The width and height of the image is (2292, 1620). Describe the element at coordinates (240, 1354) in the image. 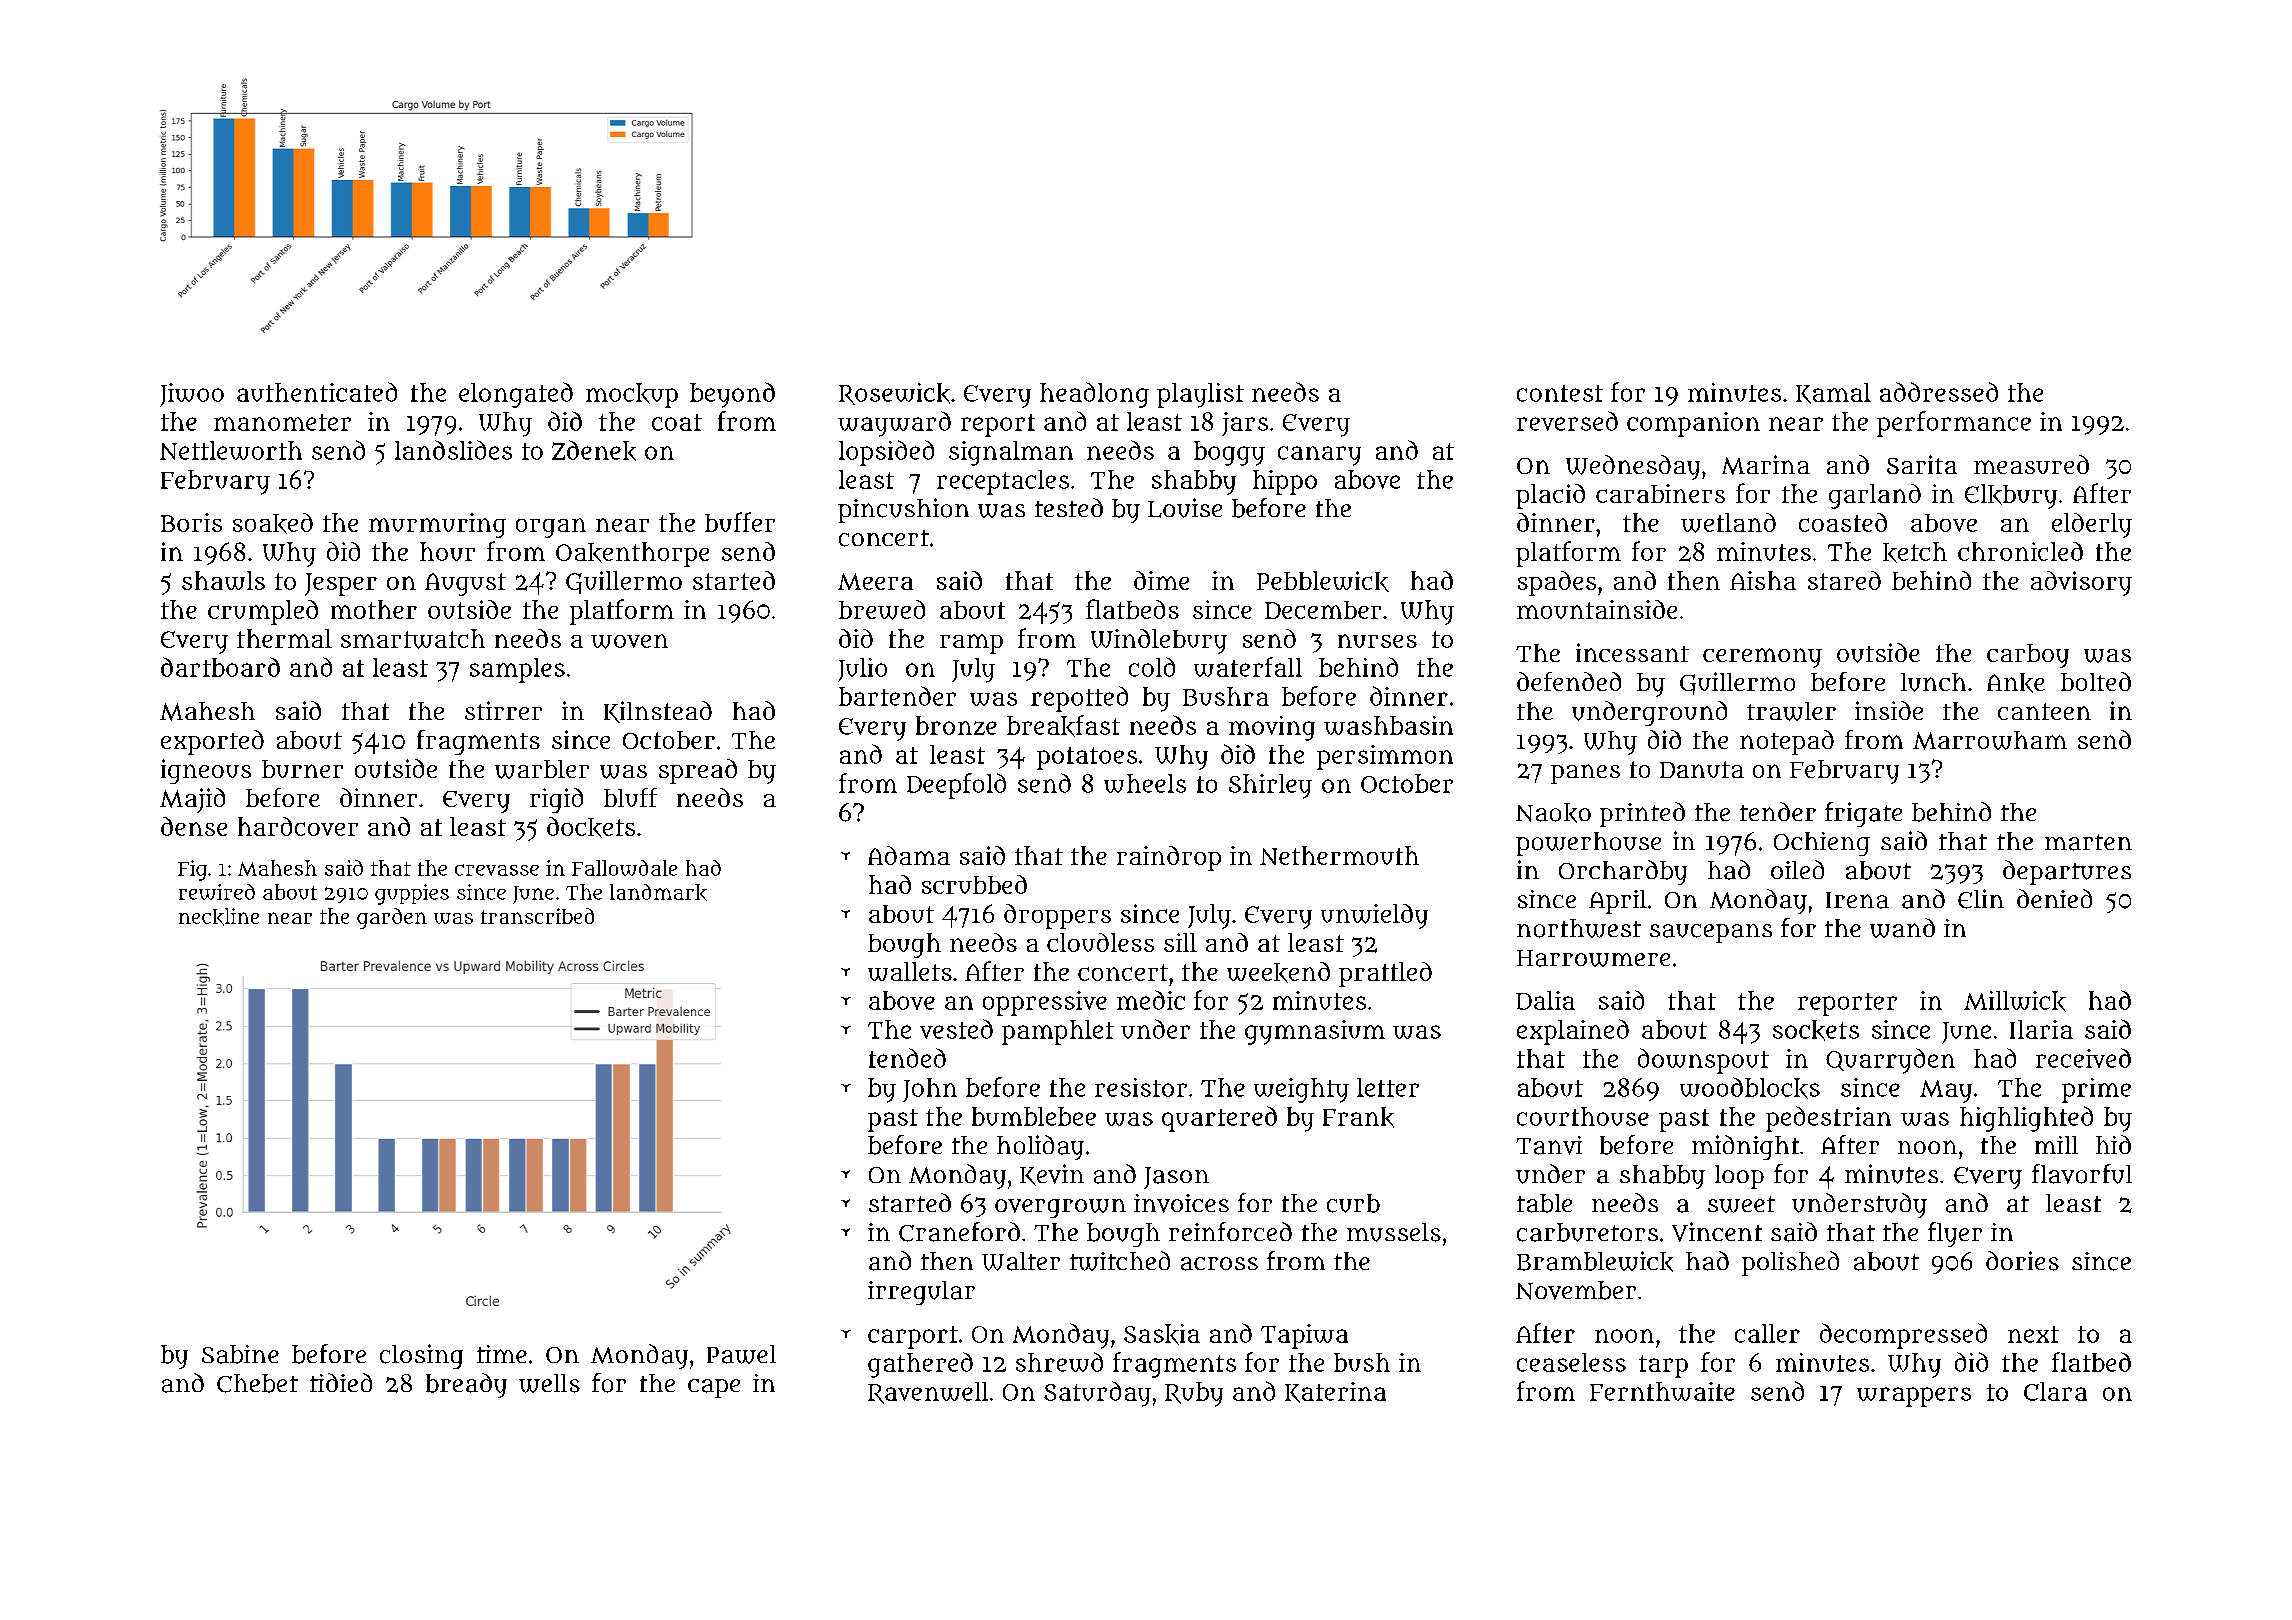

I see `Sabine` at that location.
